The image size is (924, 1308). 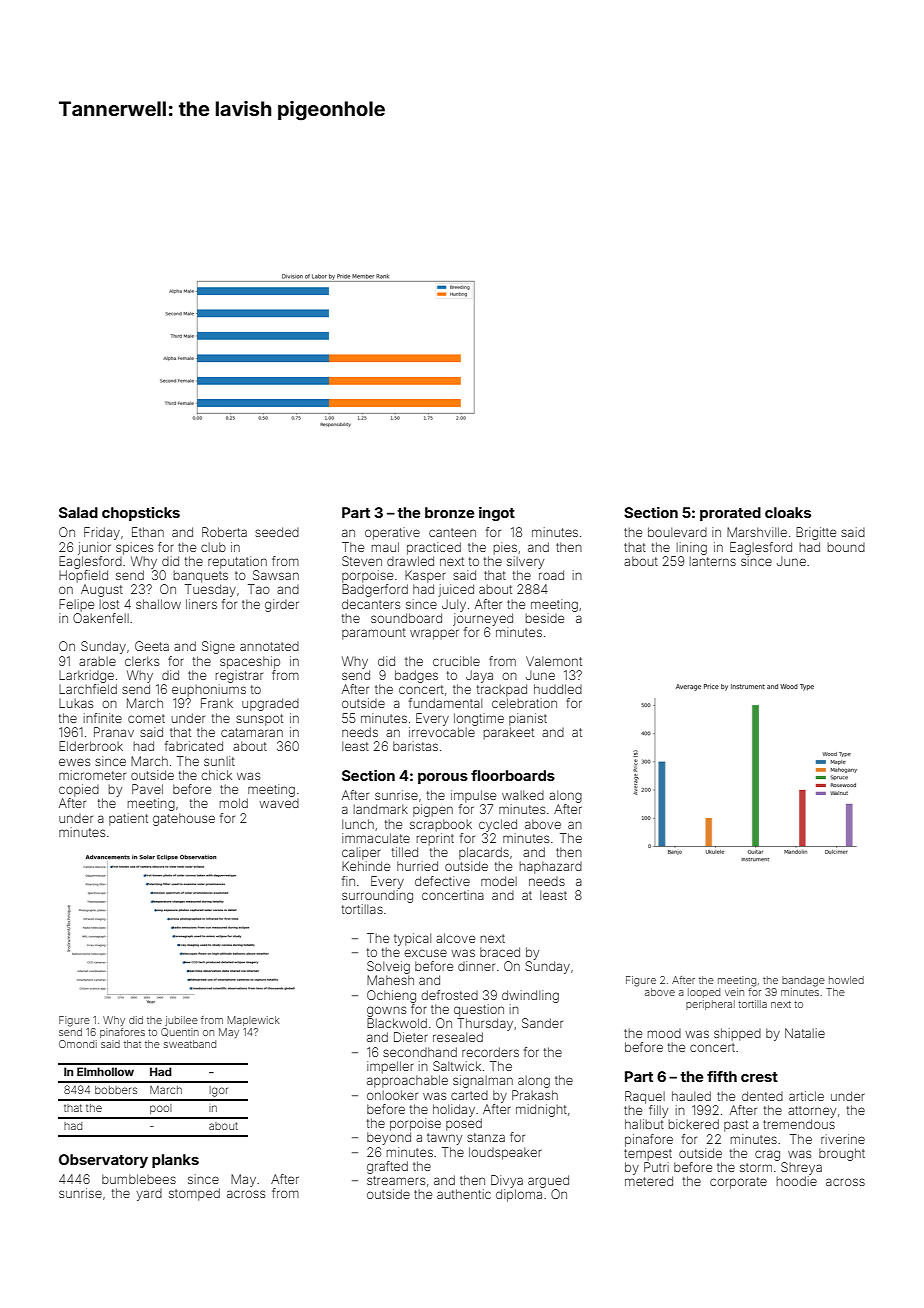 What do you see at coordinates (558, 689) in the screenshot?
I see `huddled` at bounding box center [558, 689].
